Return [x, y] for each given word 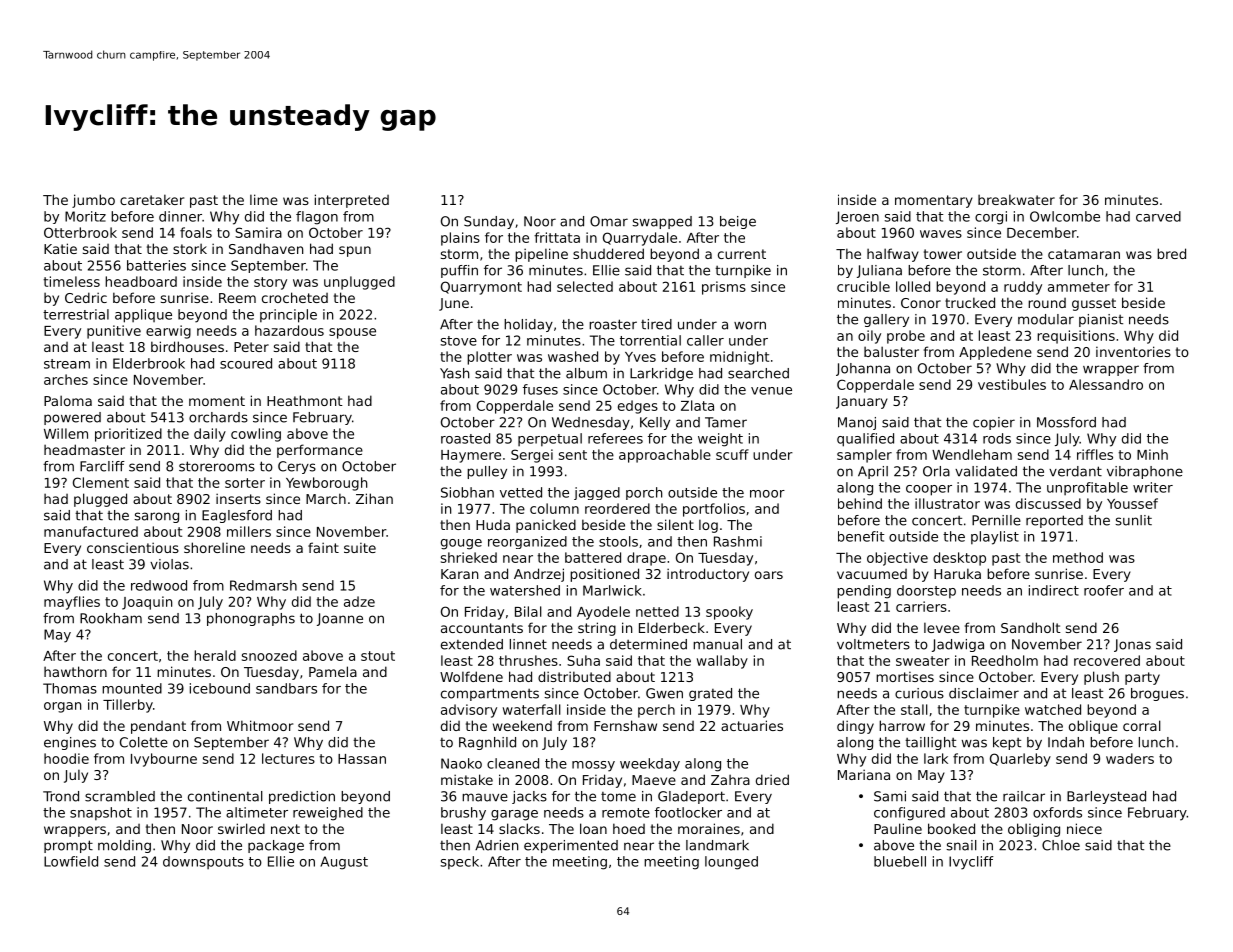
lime [264, 199]
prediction [302, 797]
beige [738, 222]
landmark [717, 845]
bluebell [900, 861]
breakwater [1016, 199]
